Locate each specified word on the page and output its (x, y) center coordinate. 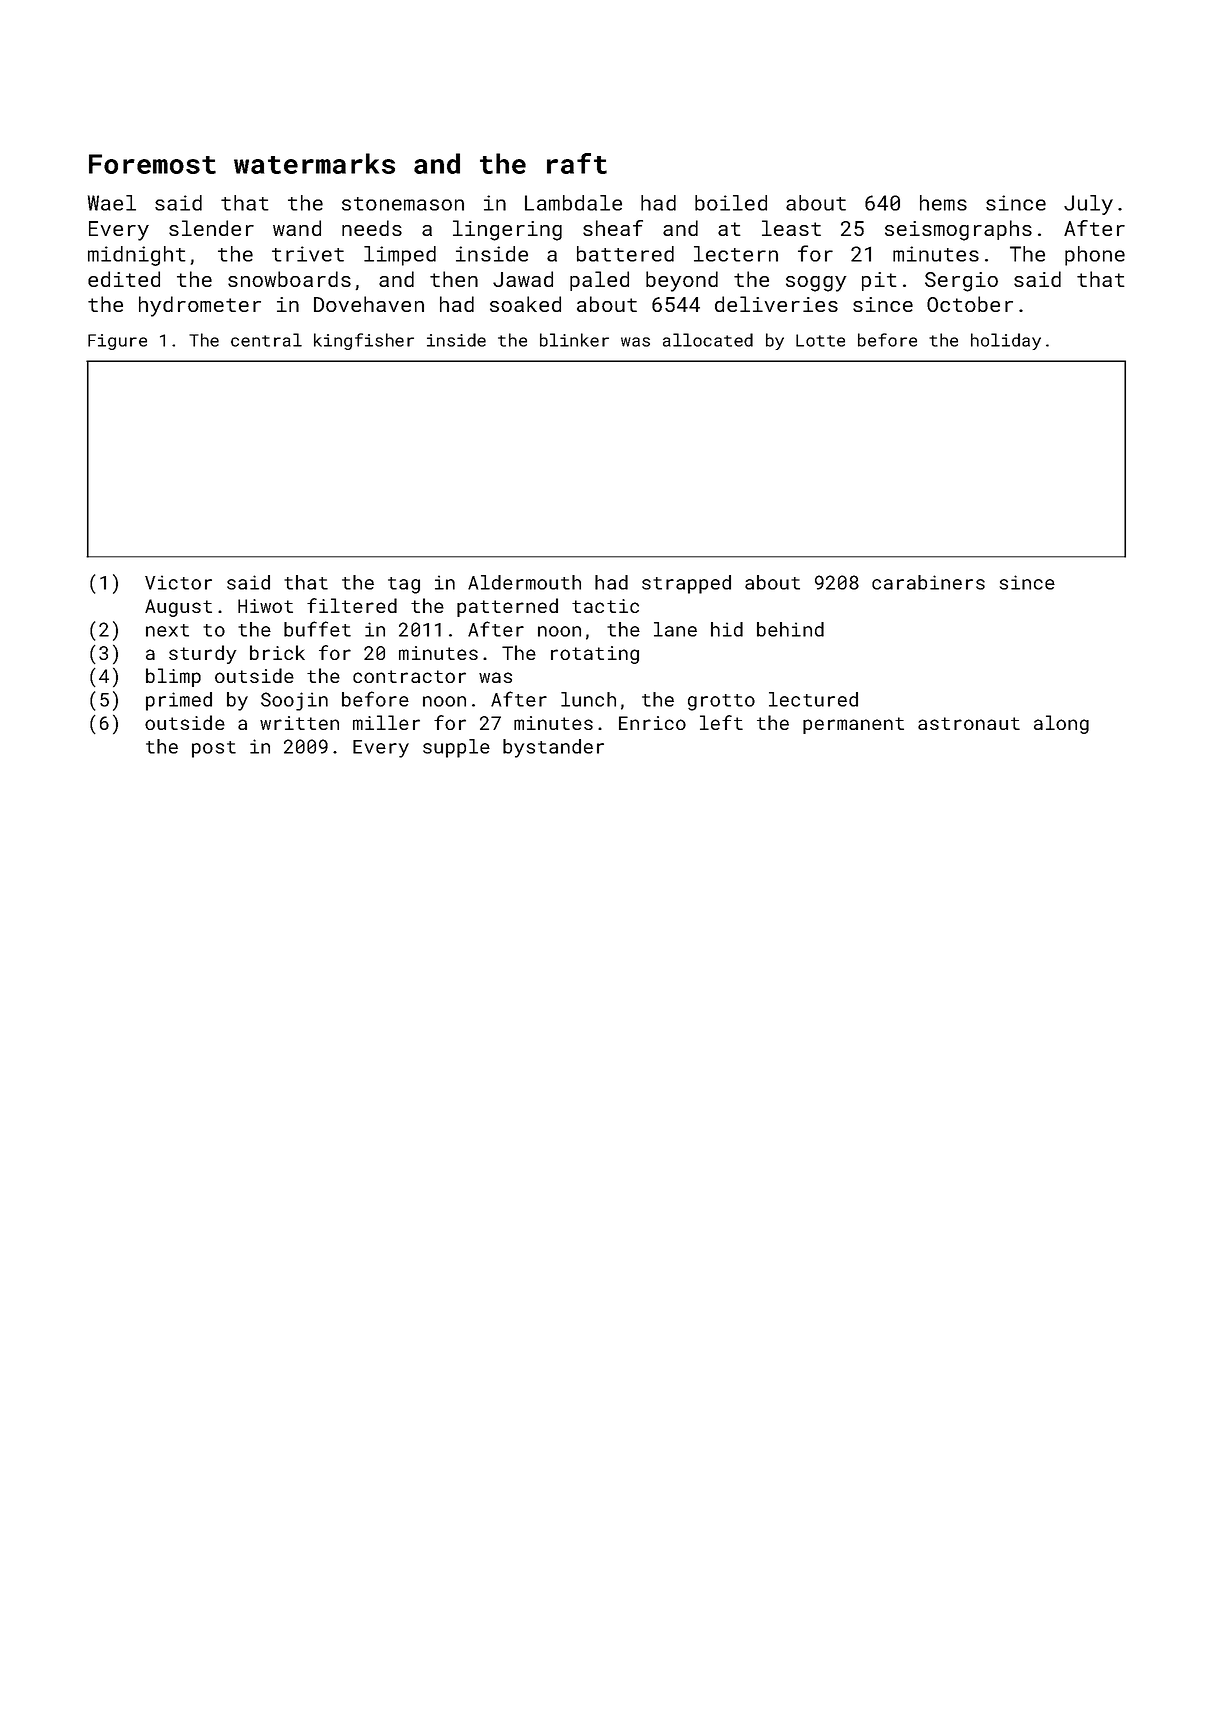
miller (386, 722)
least (791, 228)
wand (297, 228)
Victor (178, 582)
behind (790, 629)
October (970, 304)
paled (599, 281)
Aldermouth (524, 582)
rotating (595, 655)
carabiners (928, 582)
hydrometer (200, 306)
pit (879, 281)
